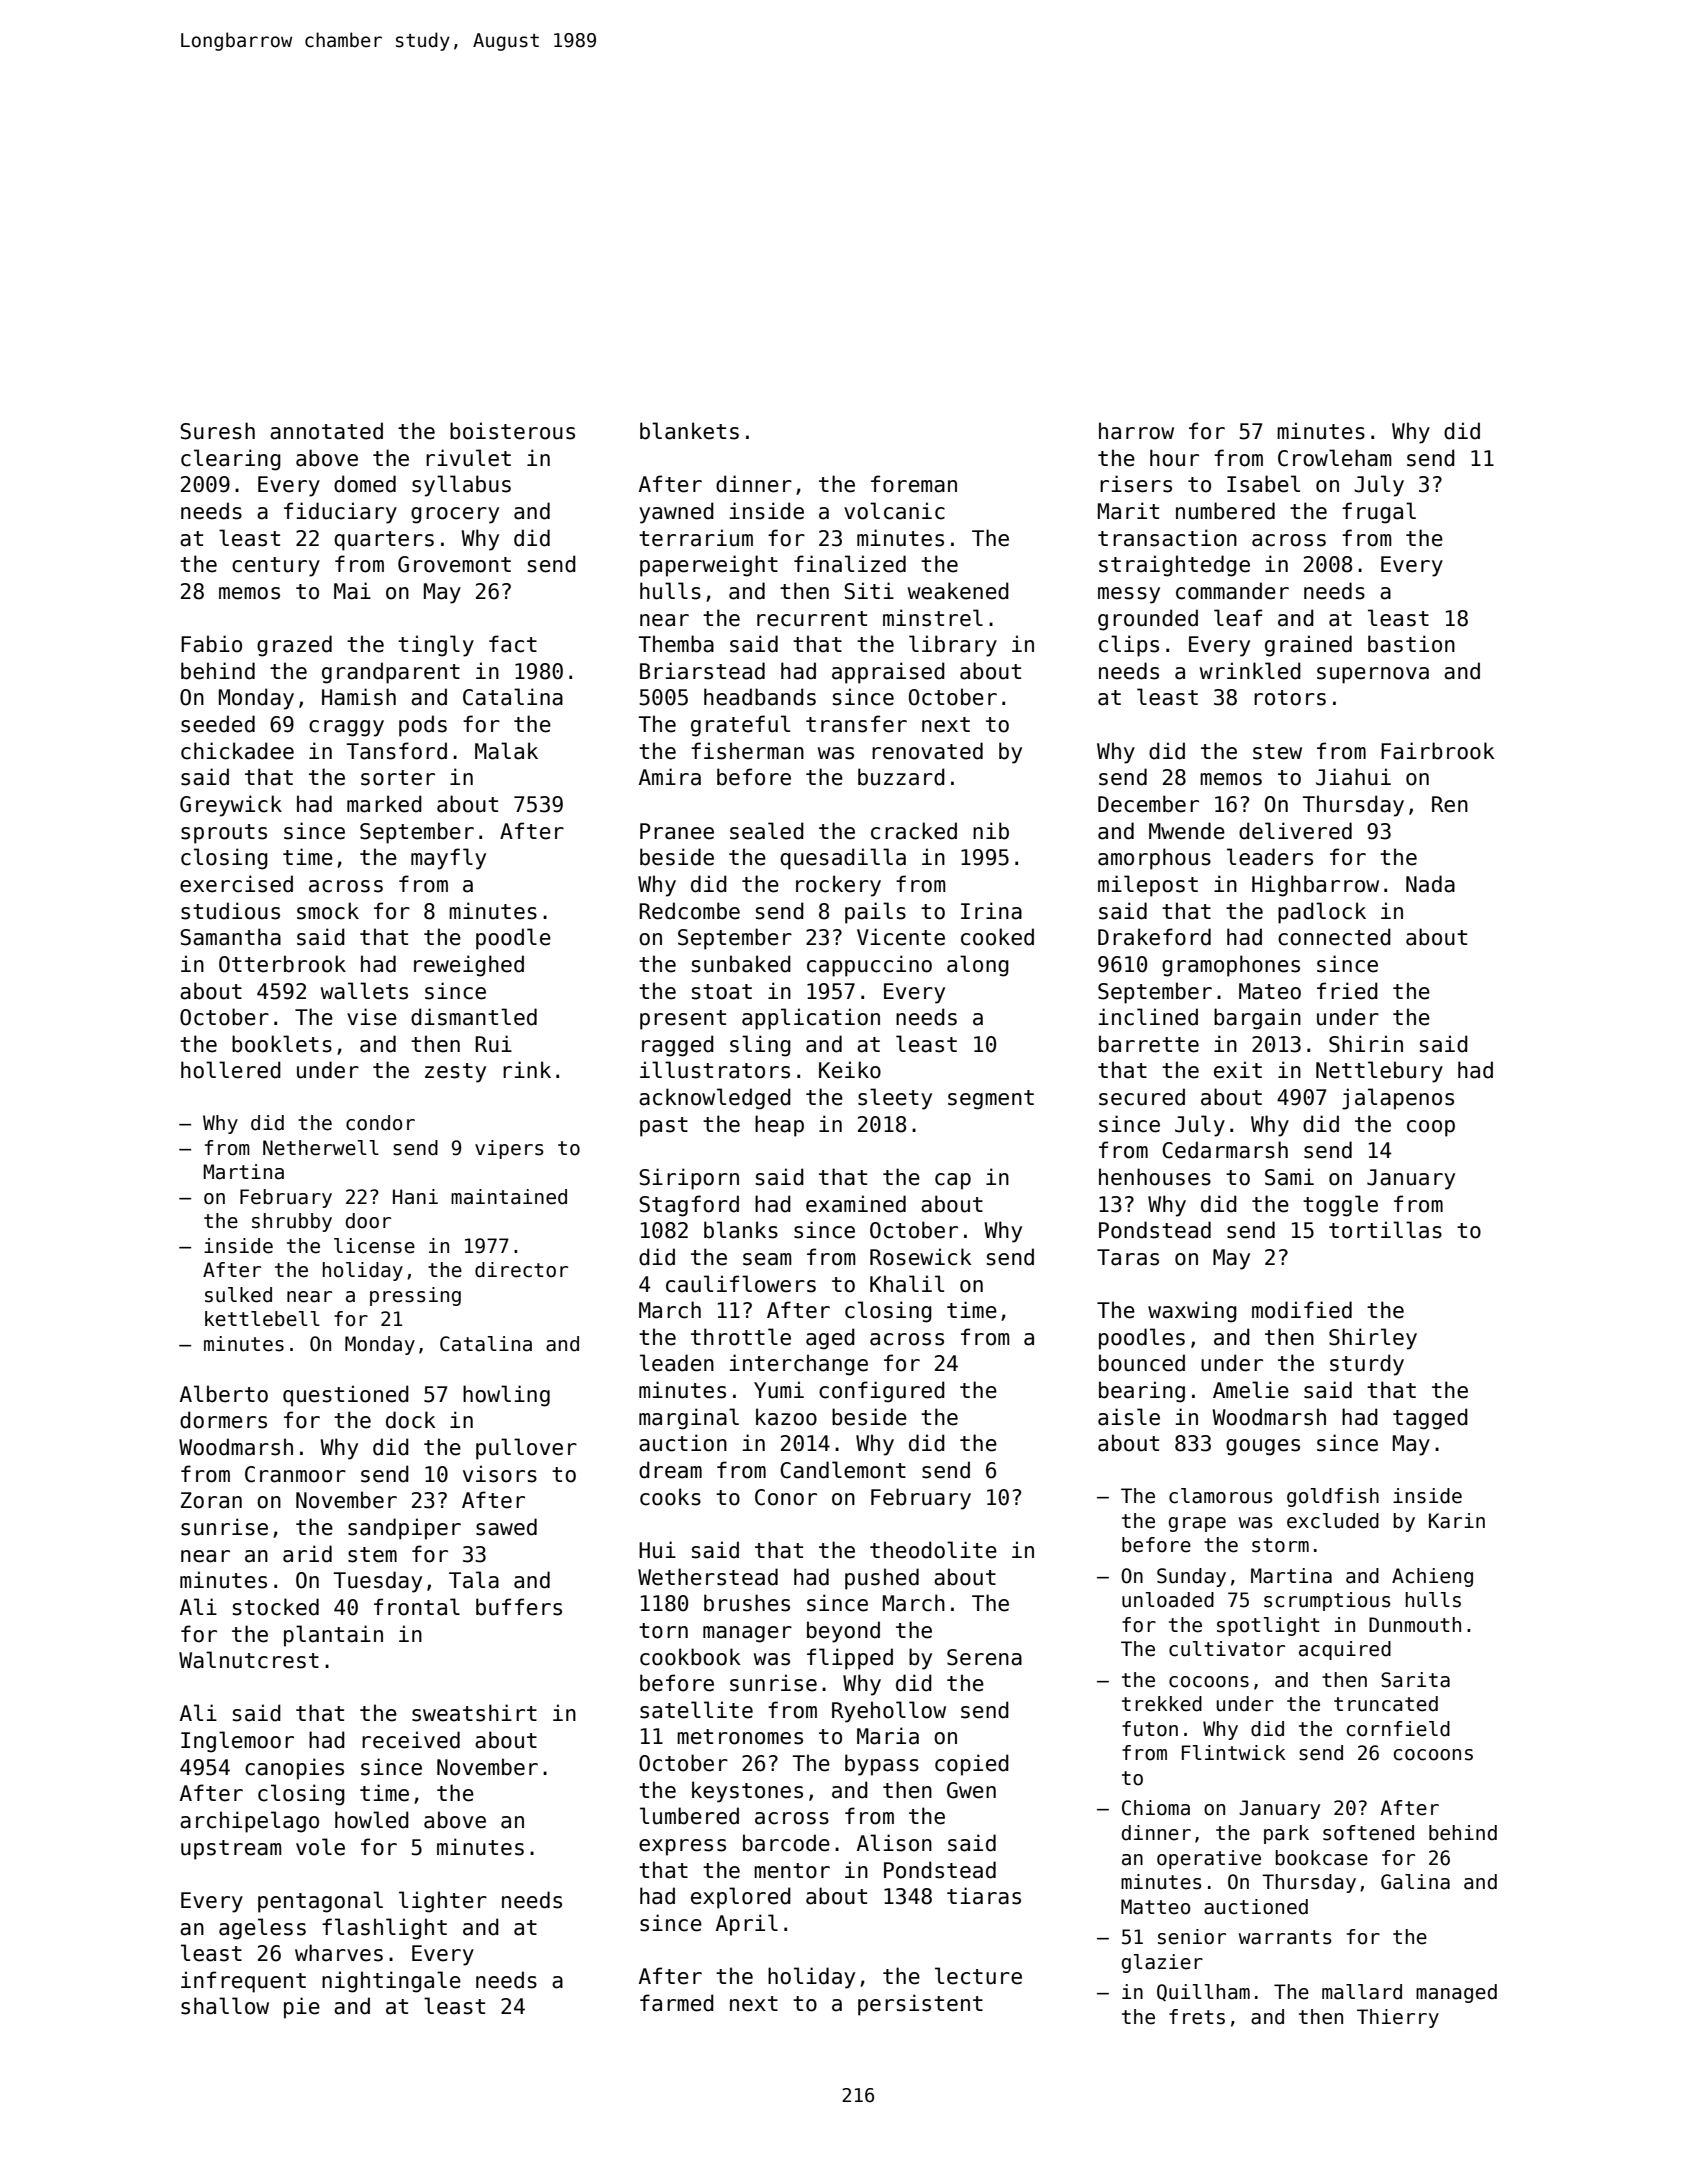 Image resolution: width=1683 pixels, height=2178 pixels. I want to click on boisterous, so click(512, 431).
